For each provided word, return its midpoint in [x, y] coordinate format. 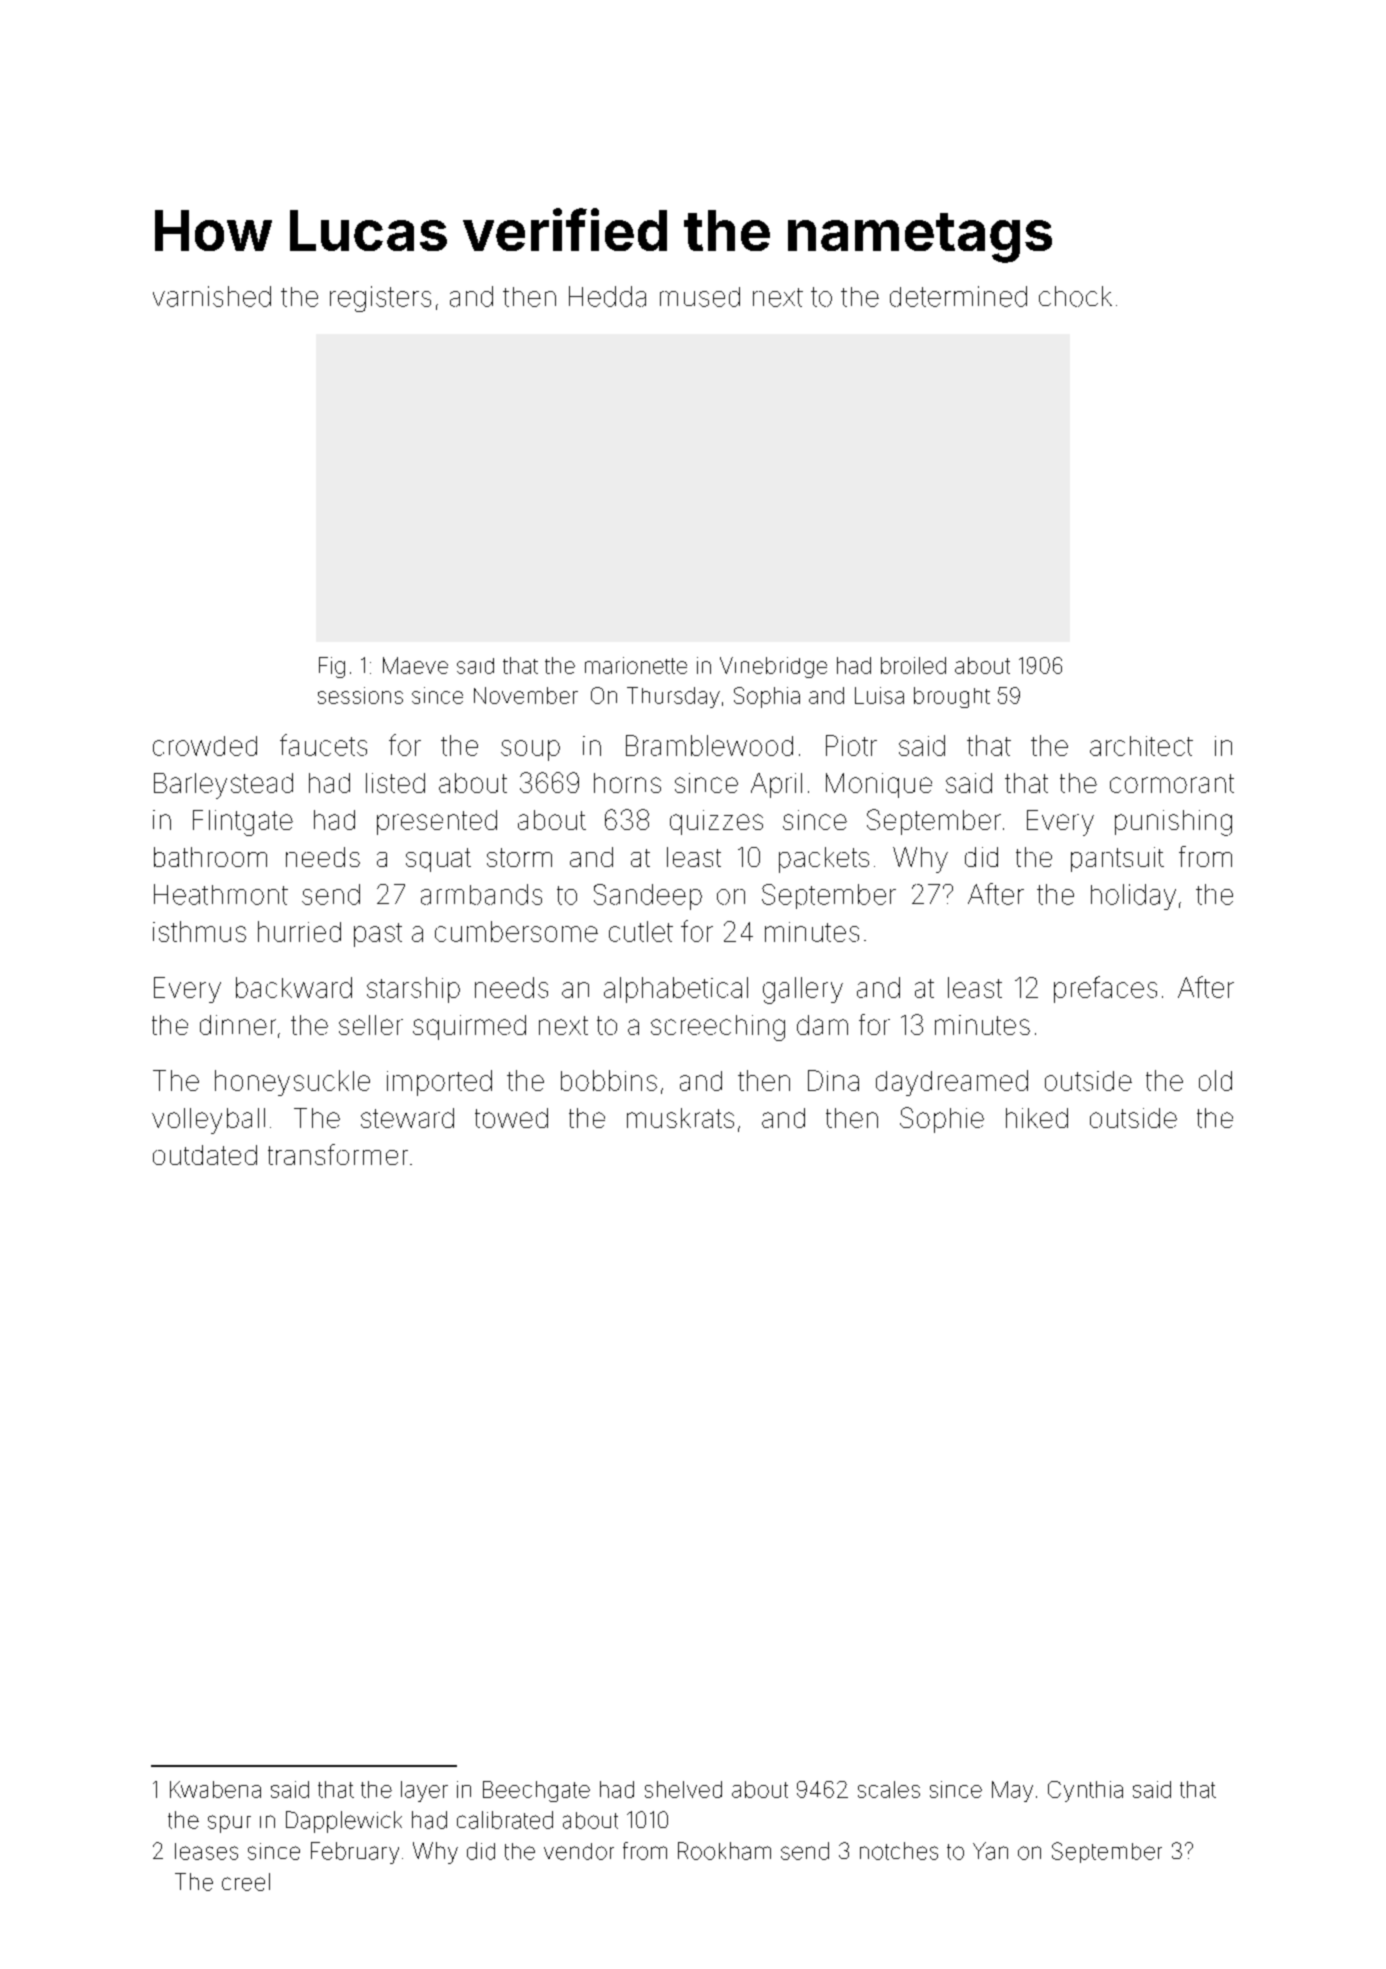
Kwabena [215, 1789]
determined [958, 296]
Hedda [607, 296]
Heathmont [221, 894]
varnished [212, 296]
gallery [803, 990]
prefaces [1105, 989]
